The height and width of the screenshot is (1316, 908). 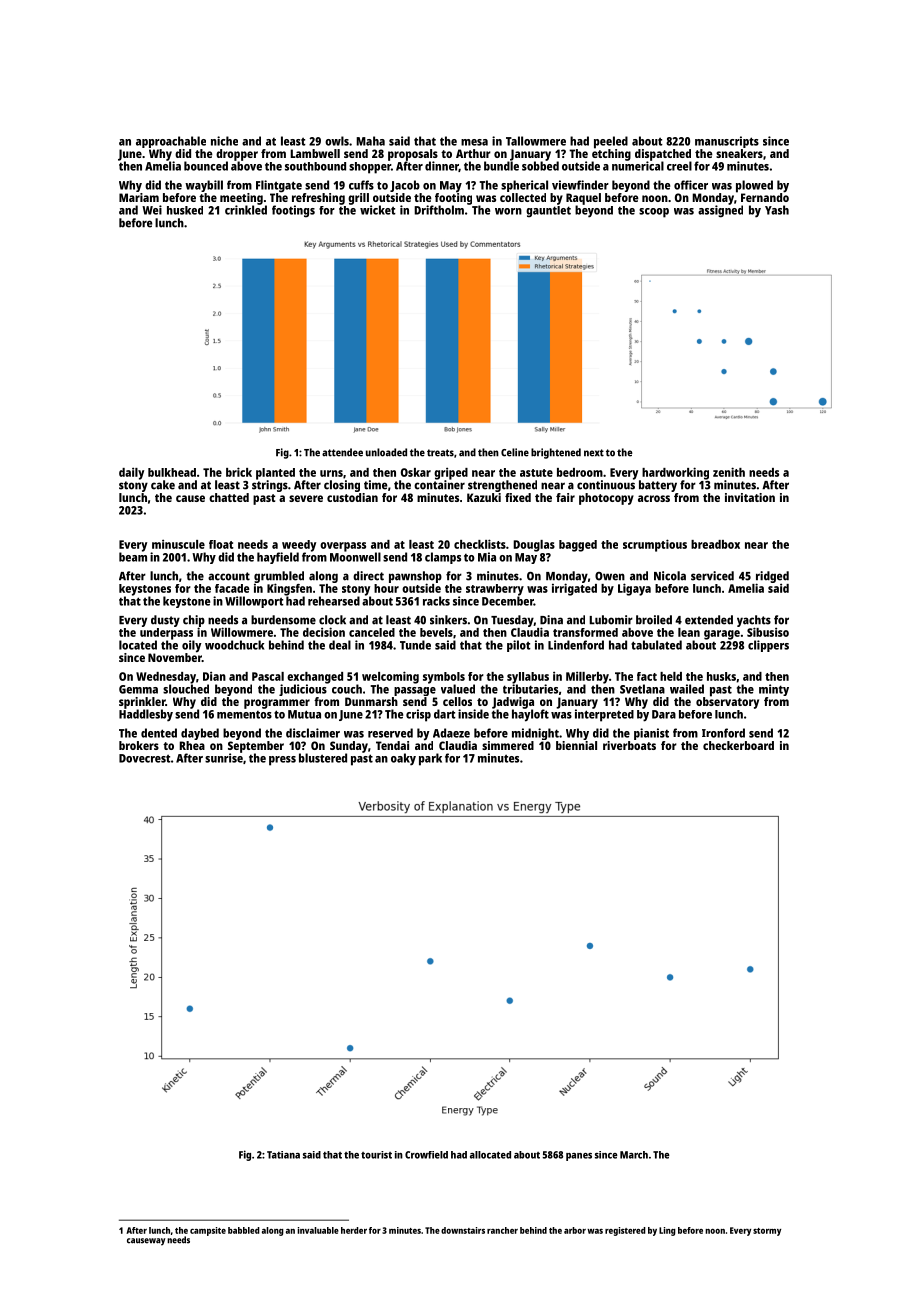 I want to click on Tatiana, so click(x=283, y=1155).
